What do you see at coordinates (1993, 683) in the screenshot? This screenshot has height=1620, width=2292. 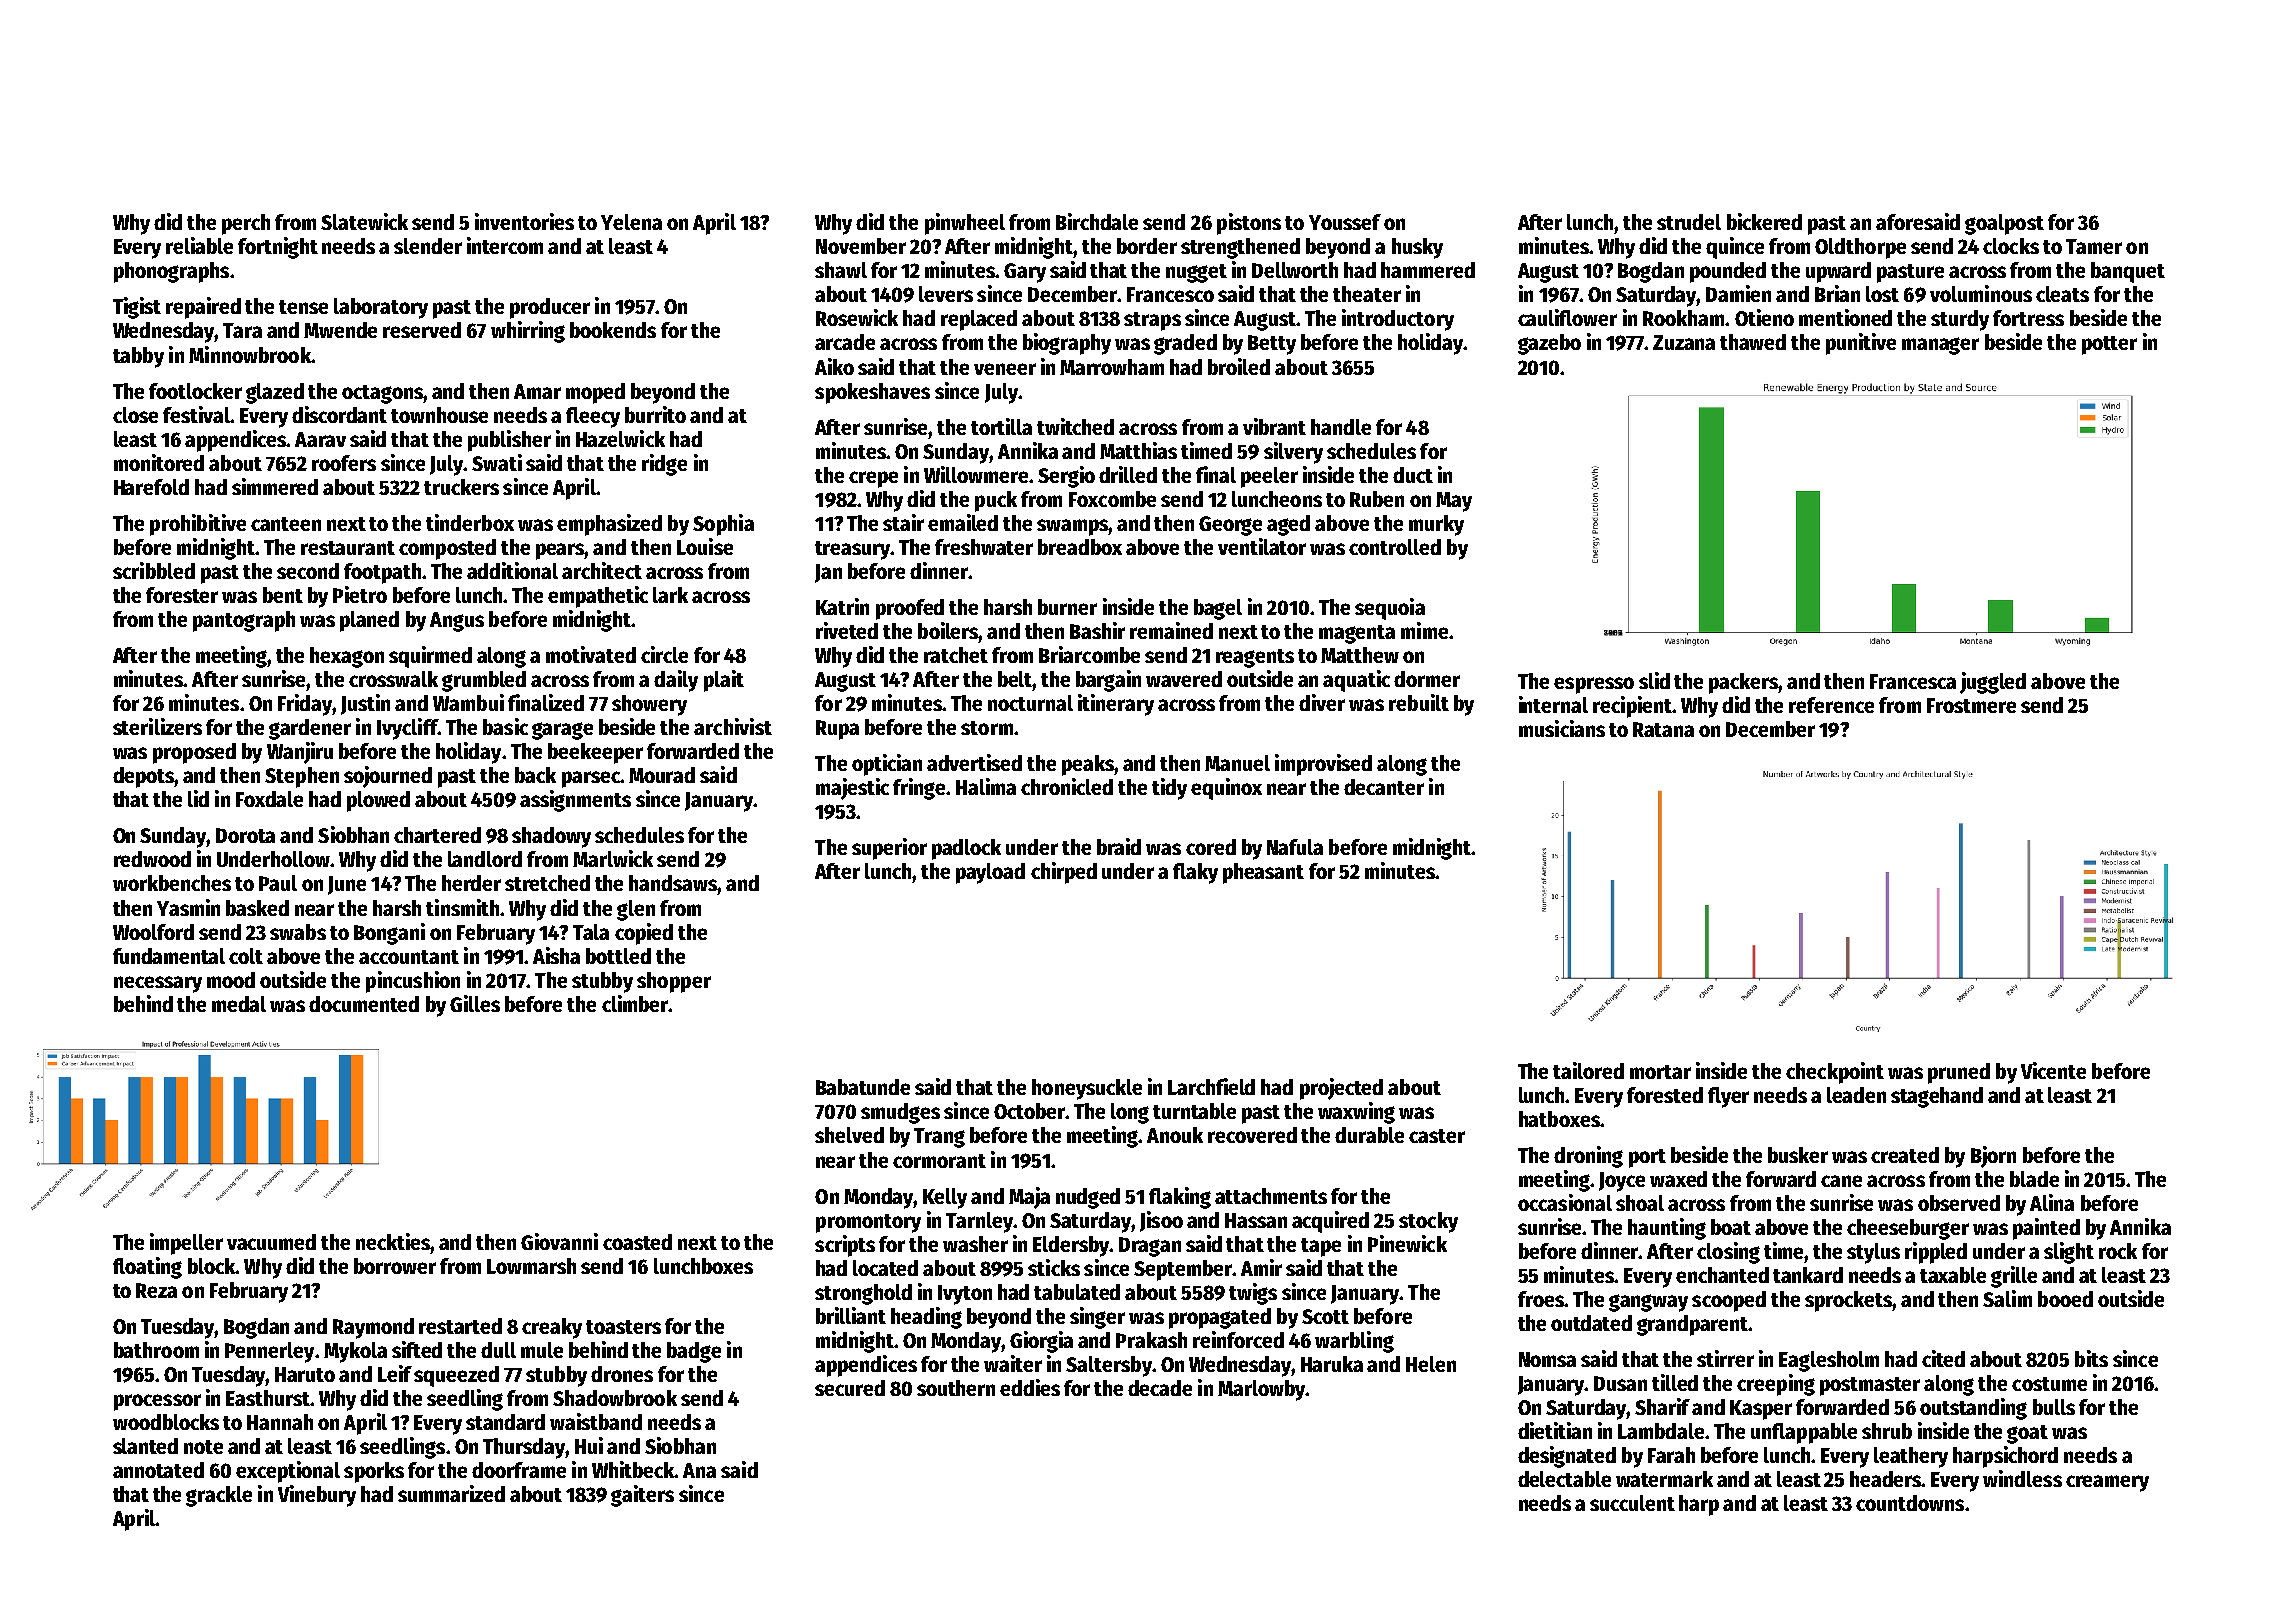 I see `juggled` at bounding box center [1993, 683].
